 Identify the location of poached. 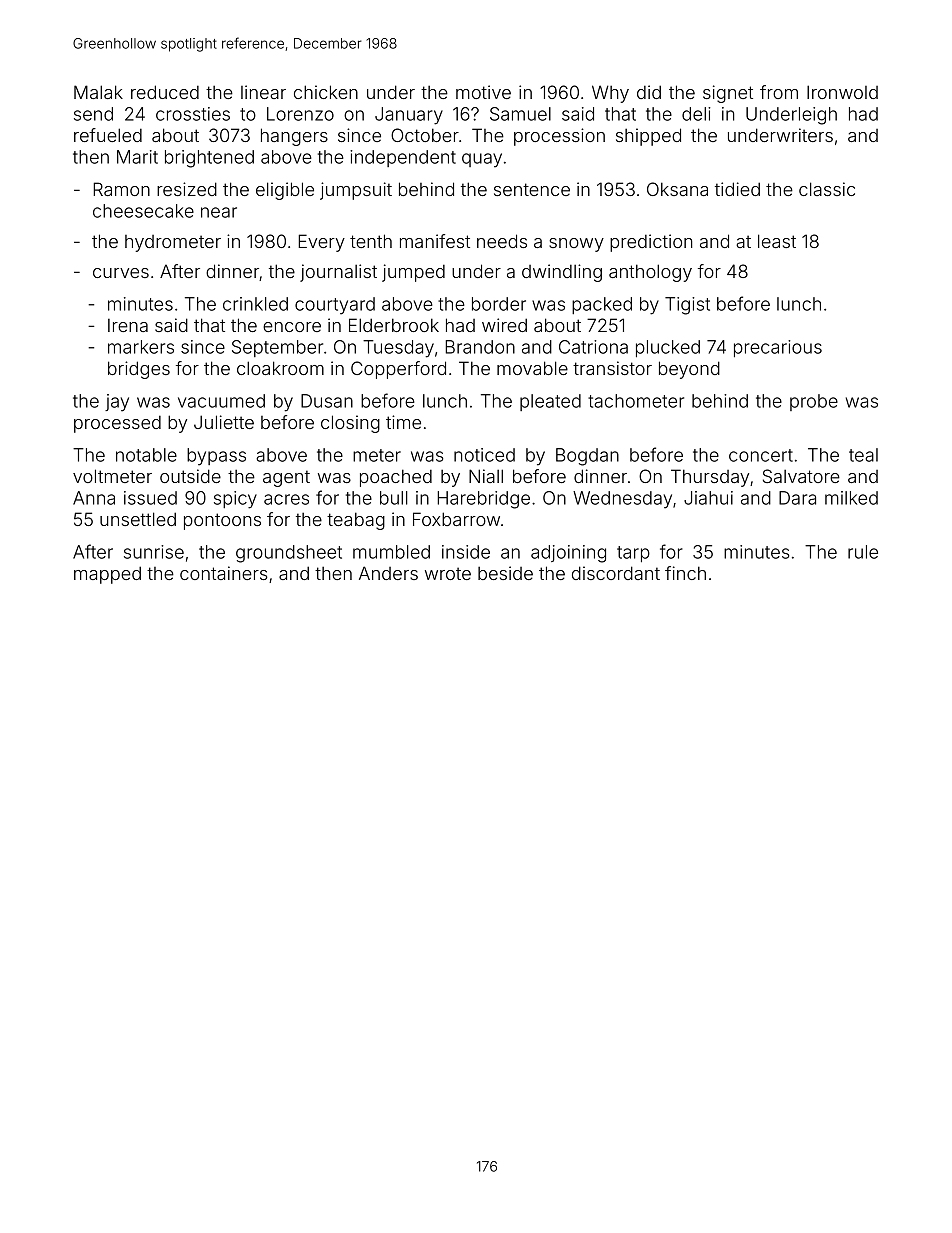
(396, 478).
